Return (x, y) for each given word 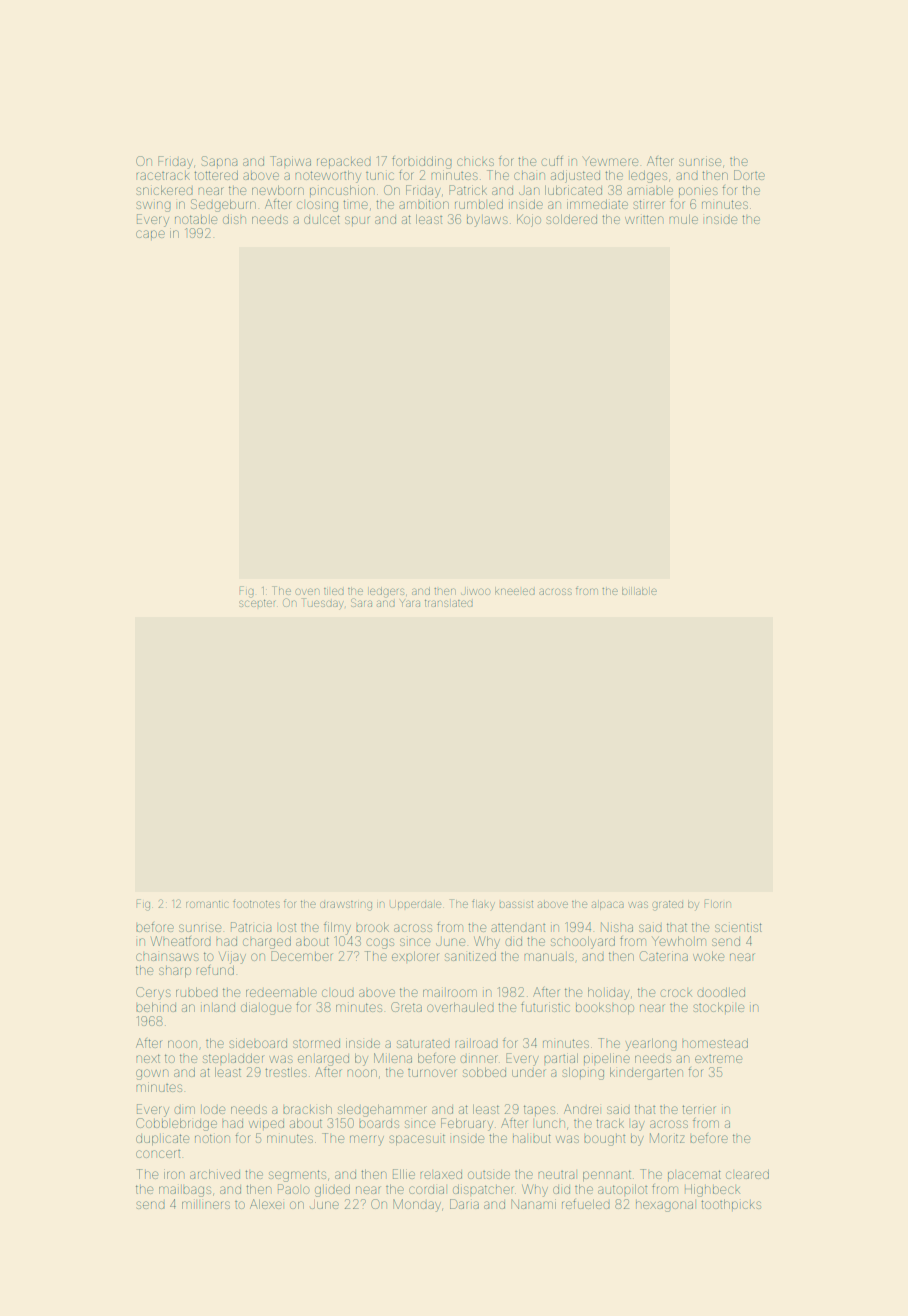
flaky (483, 904)
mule (684, 219)
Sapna (220, 162)
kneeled (515, 591)
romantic (207, 904)
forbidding (422, 162)
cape (150, 235)
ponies (698, 191)
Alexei (266, 1204)
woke (708, 956)
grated (667, 906)
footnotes (256, 903)
